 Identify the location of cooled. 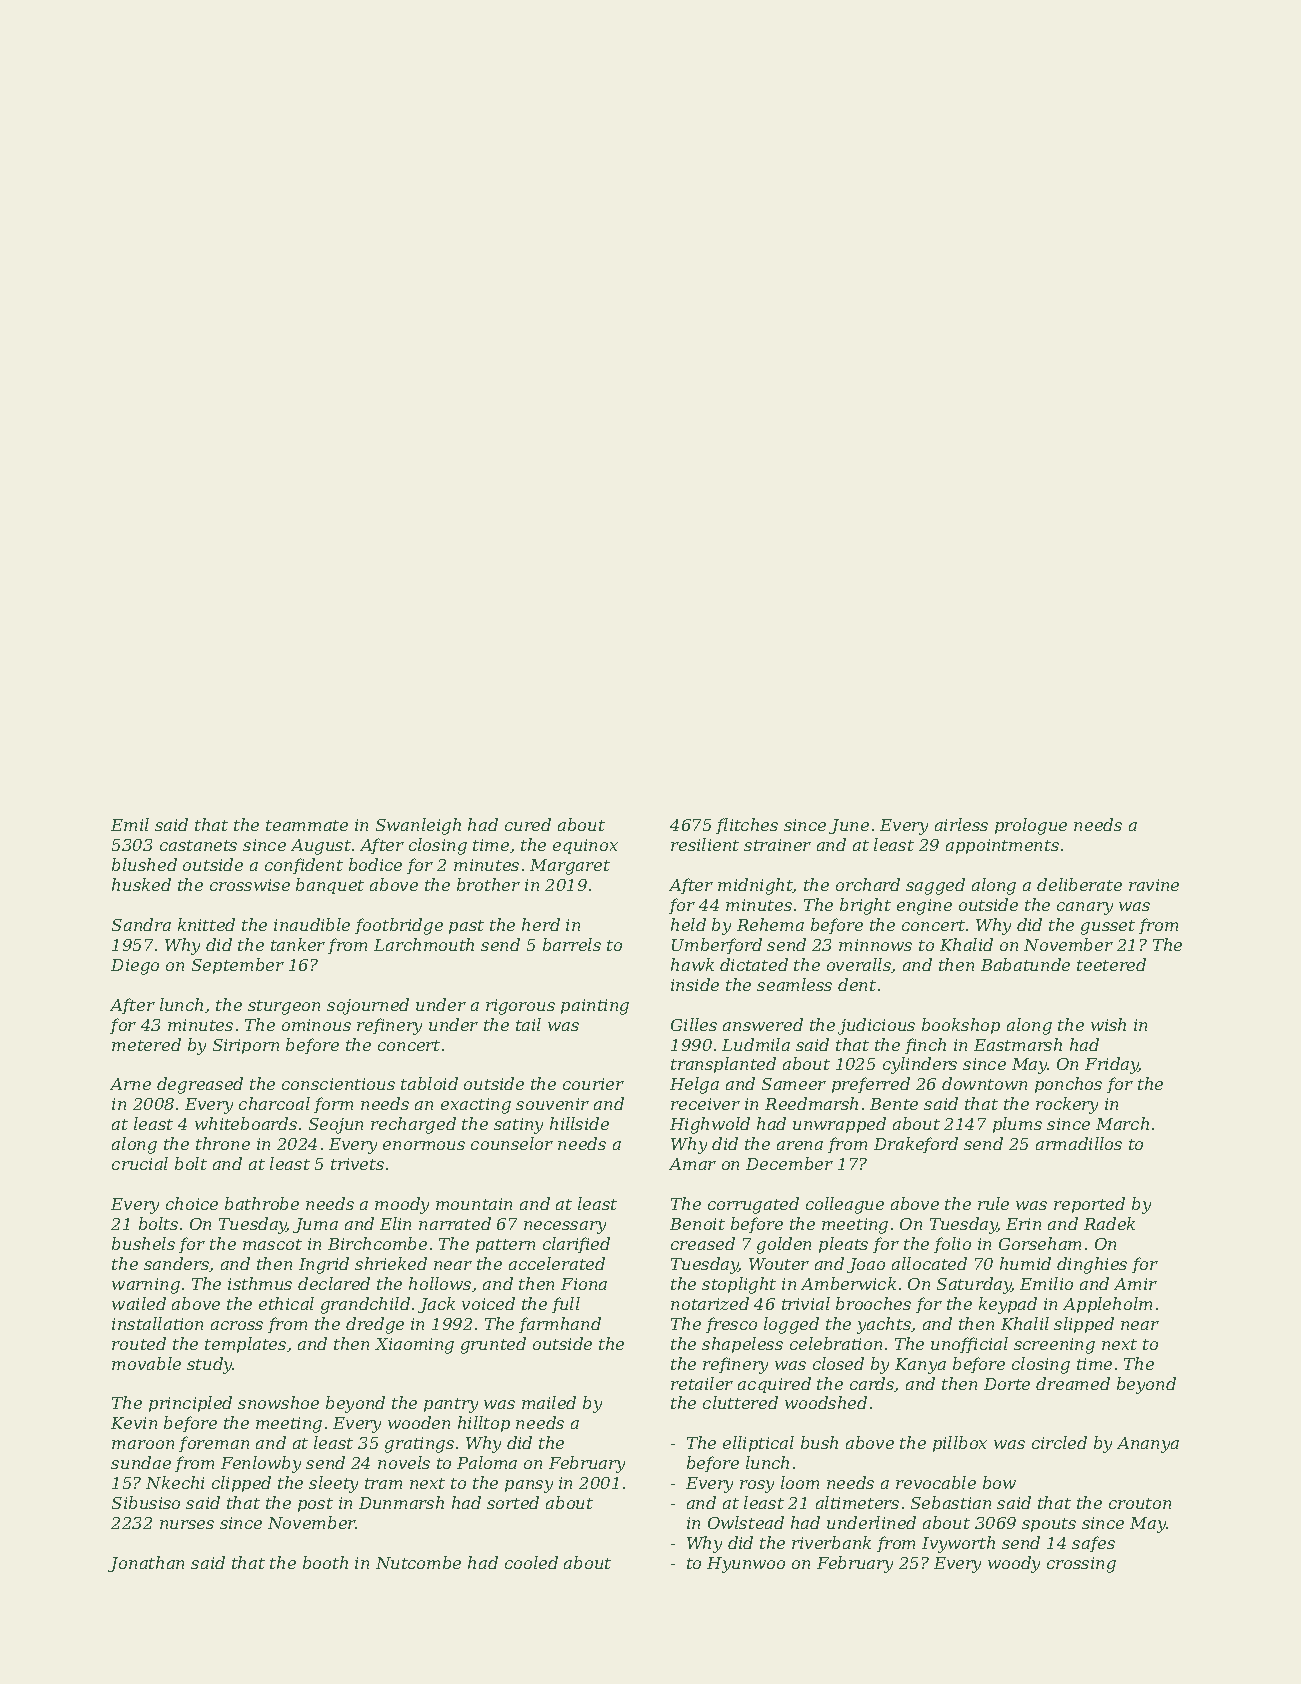
(531, 1562).
